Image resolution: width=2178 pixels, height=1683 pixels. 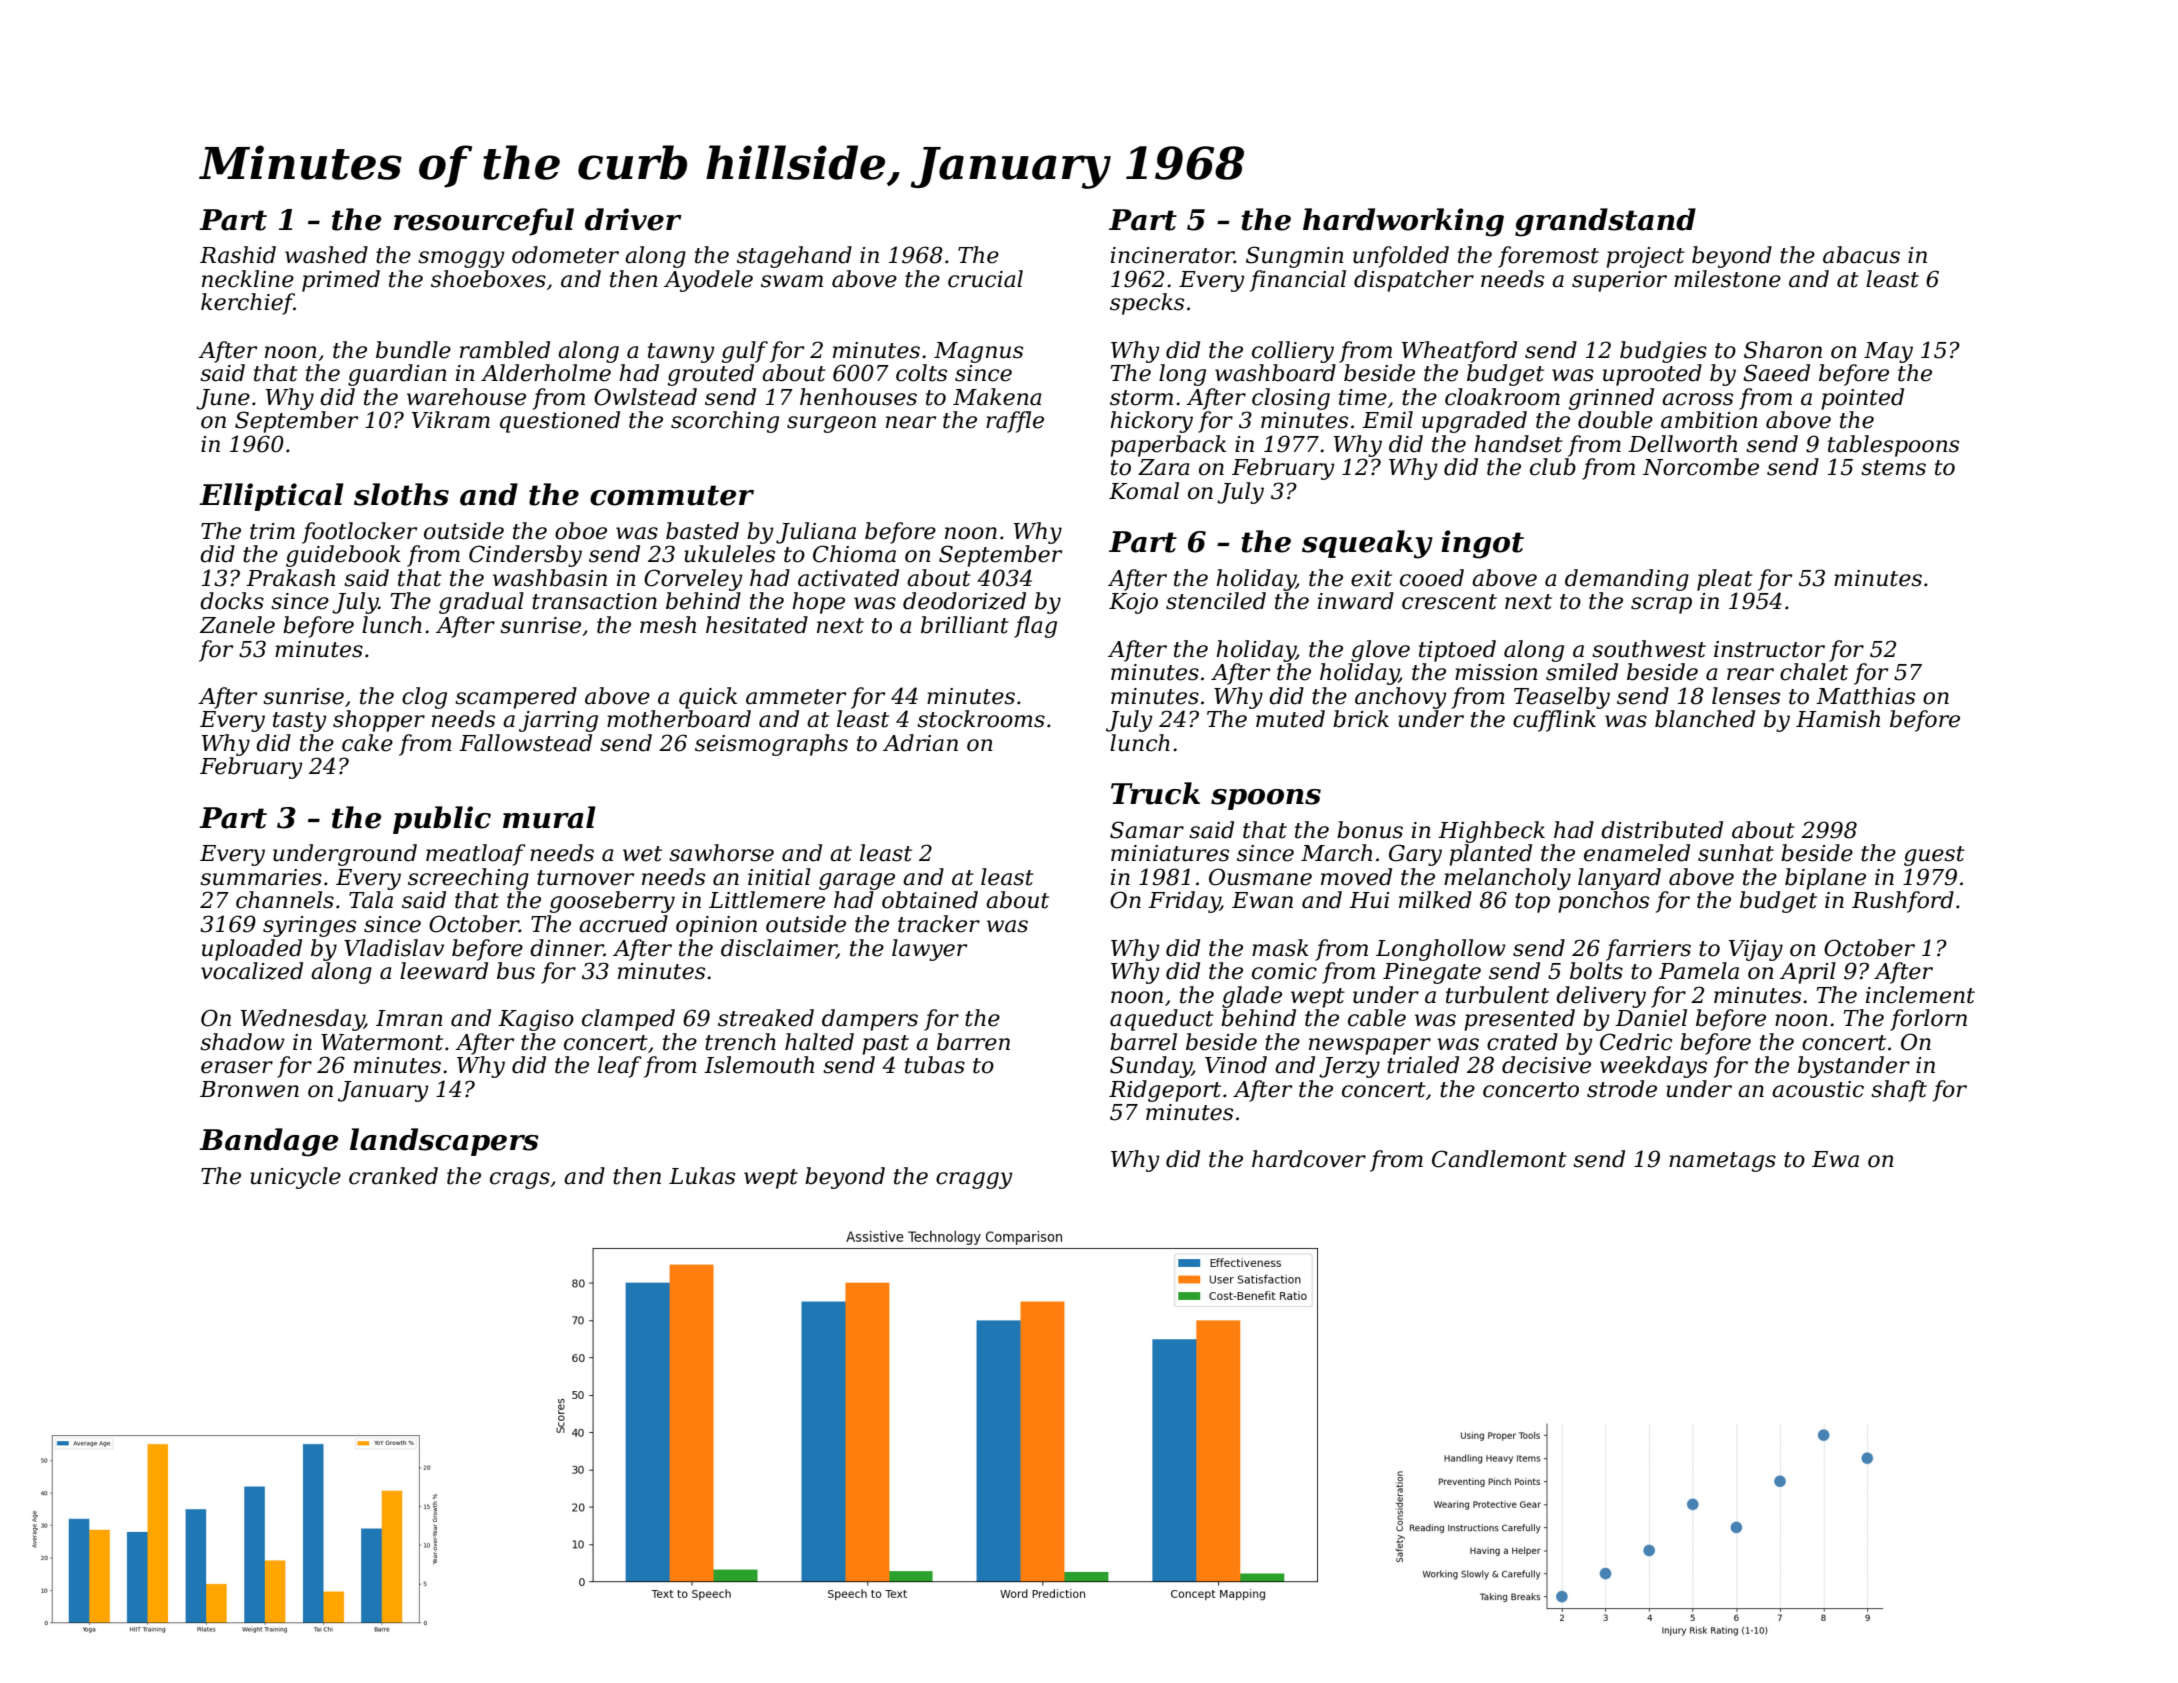 What do you see at coordinates (1499, 1159) in the image?
I see `Candlemont` at bounding box center [1499, 1159].
